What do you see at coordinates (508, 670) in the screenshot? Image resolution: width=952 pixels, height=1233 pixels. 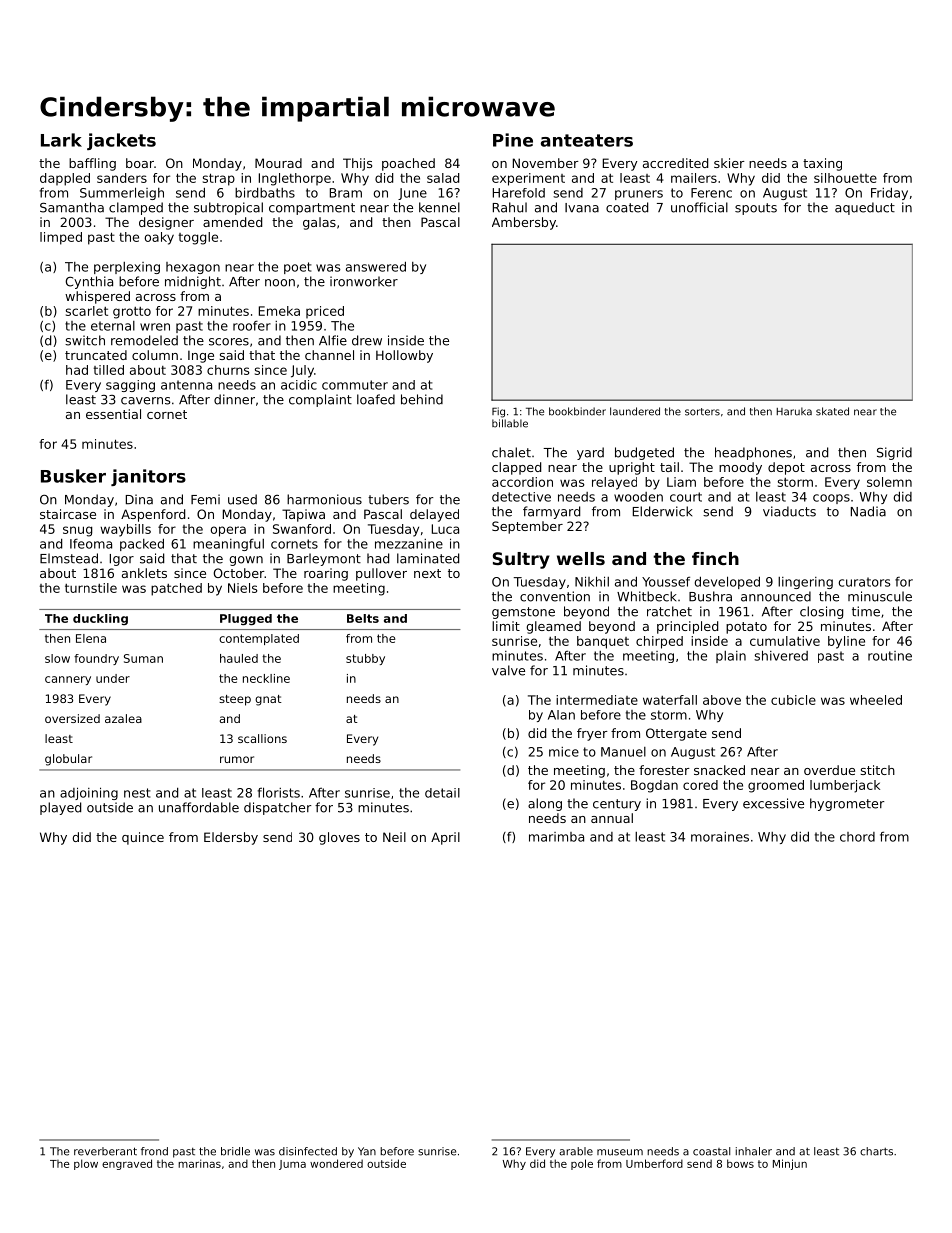 I see `valve` at bounding box center [508, 670].
